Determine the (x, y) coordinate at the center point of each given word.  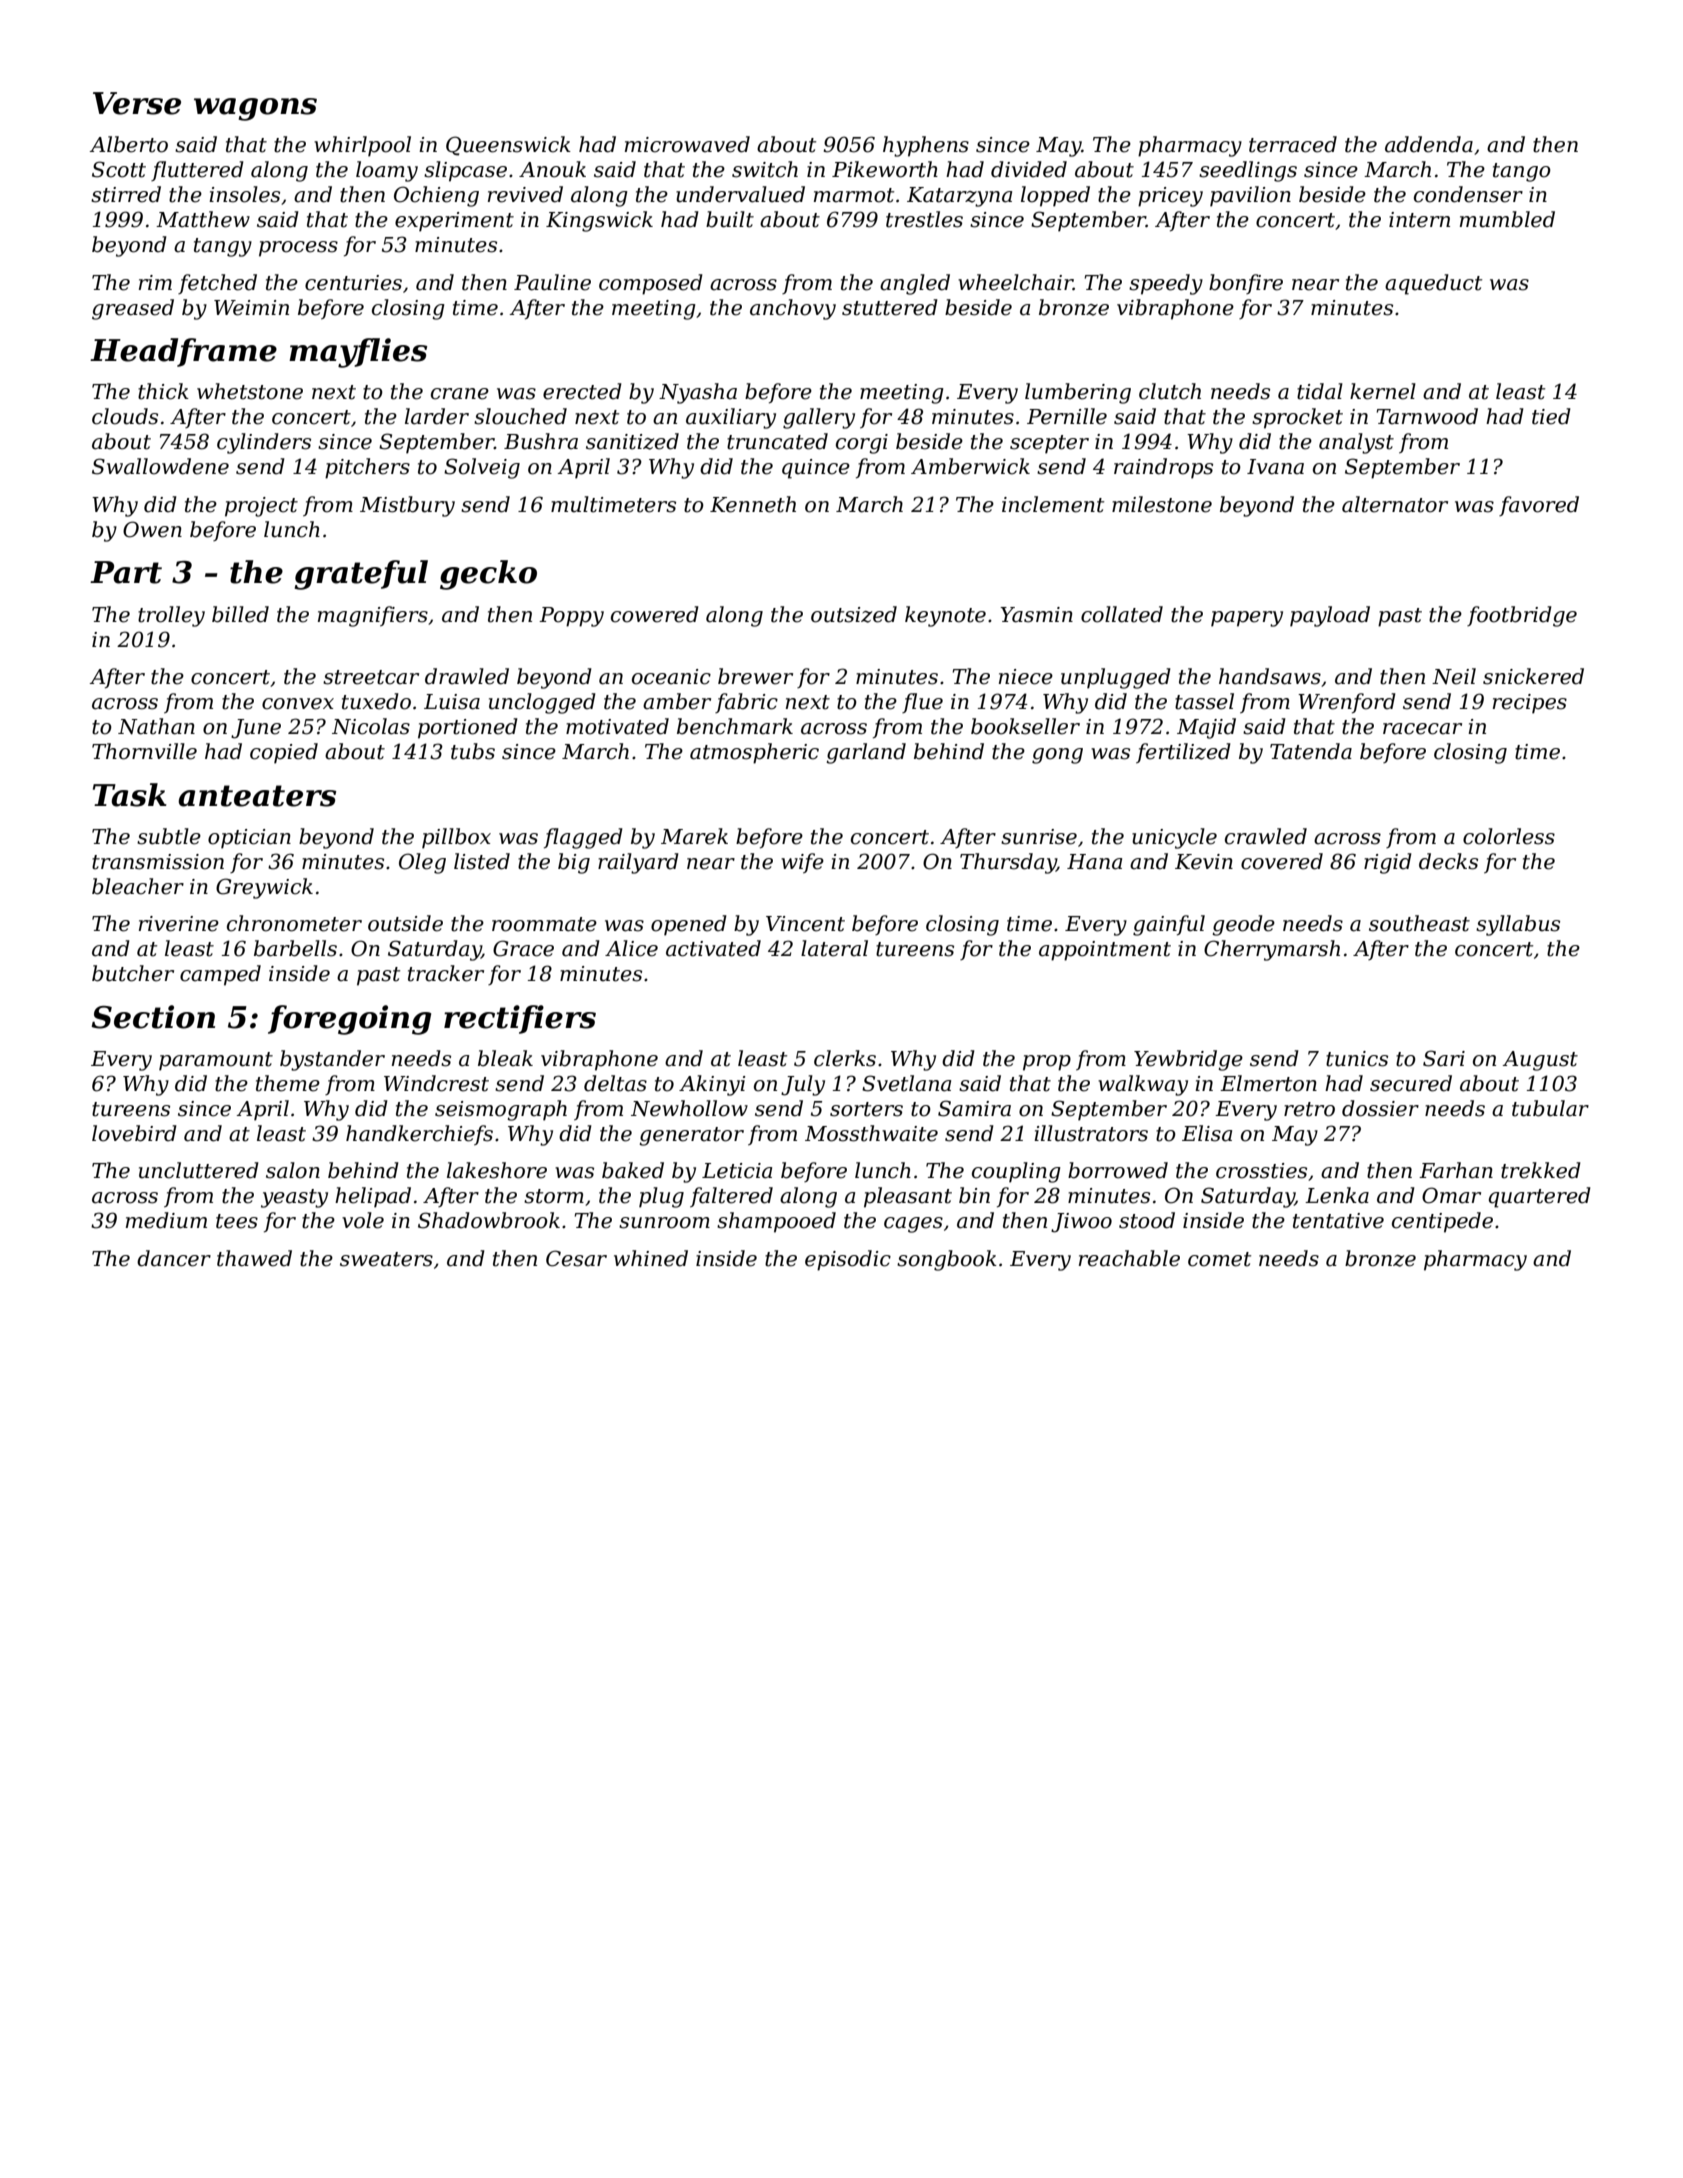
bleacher (138, 886)
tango (1522, 172)
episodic (848, 1260)
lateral (834, 948)
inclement (1053, 504)
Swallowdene (160, 466)
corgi (862, 444)
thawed (254, 1258)
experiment (454, 222)
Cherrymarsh (1272, 950)
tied (1551, 416)
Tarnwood (1427, 416)
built (730, 219)
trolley (171, 616)
